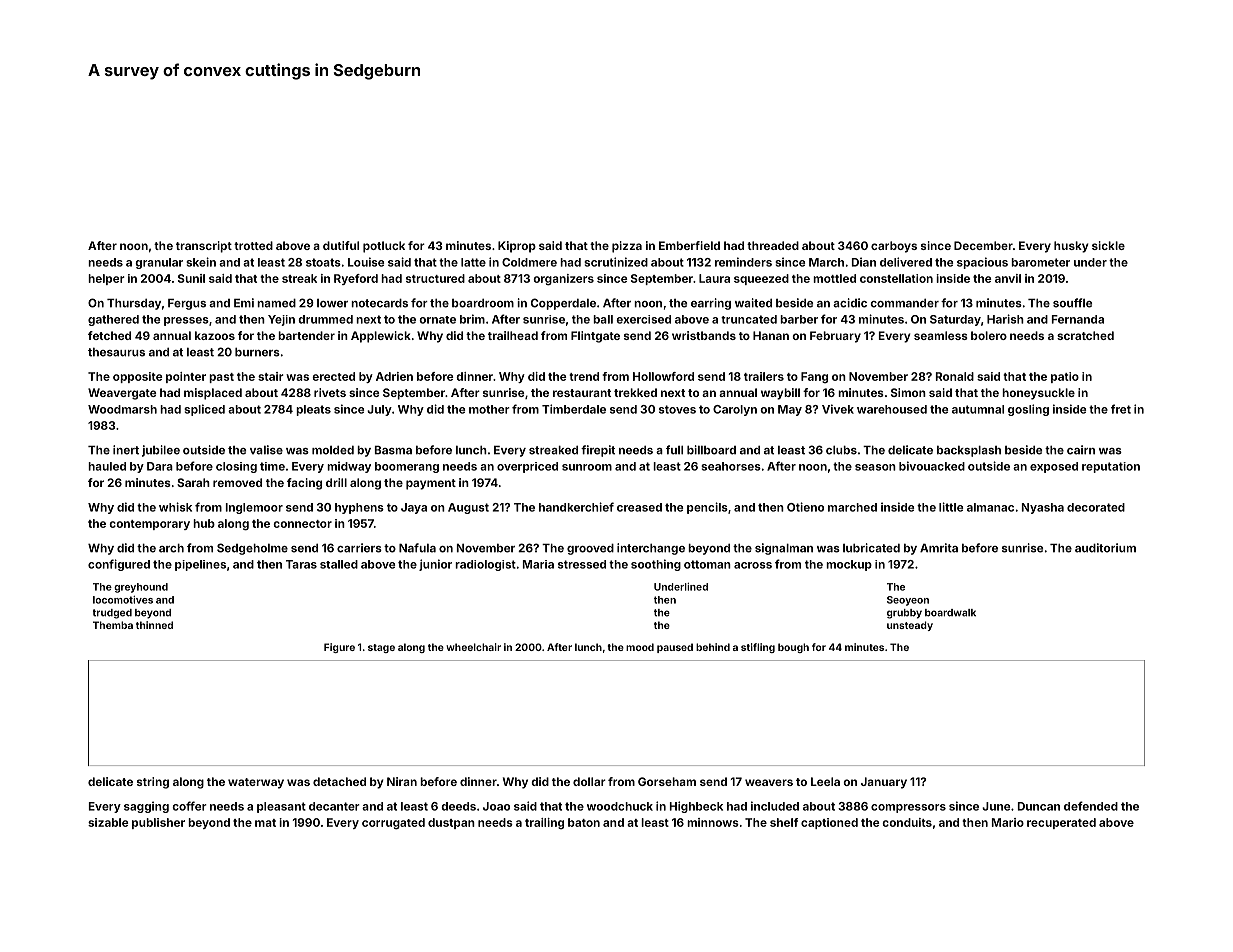  What do you see at coordinates (336, 482) in the document?
I see `drill` at bounding box center [336, 482].
